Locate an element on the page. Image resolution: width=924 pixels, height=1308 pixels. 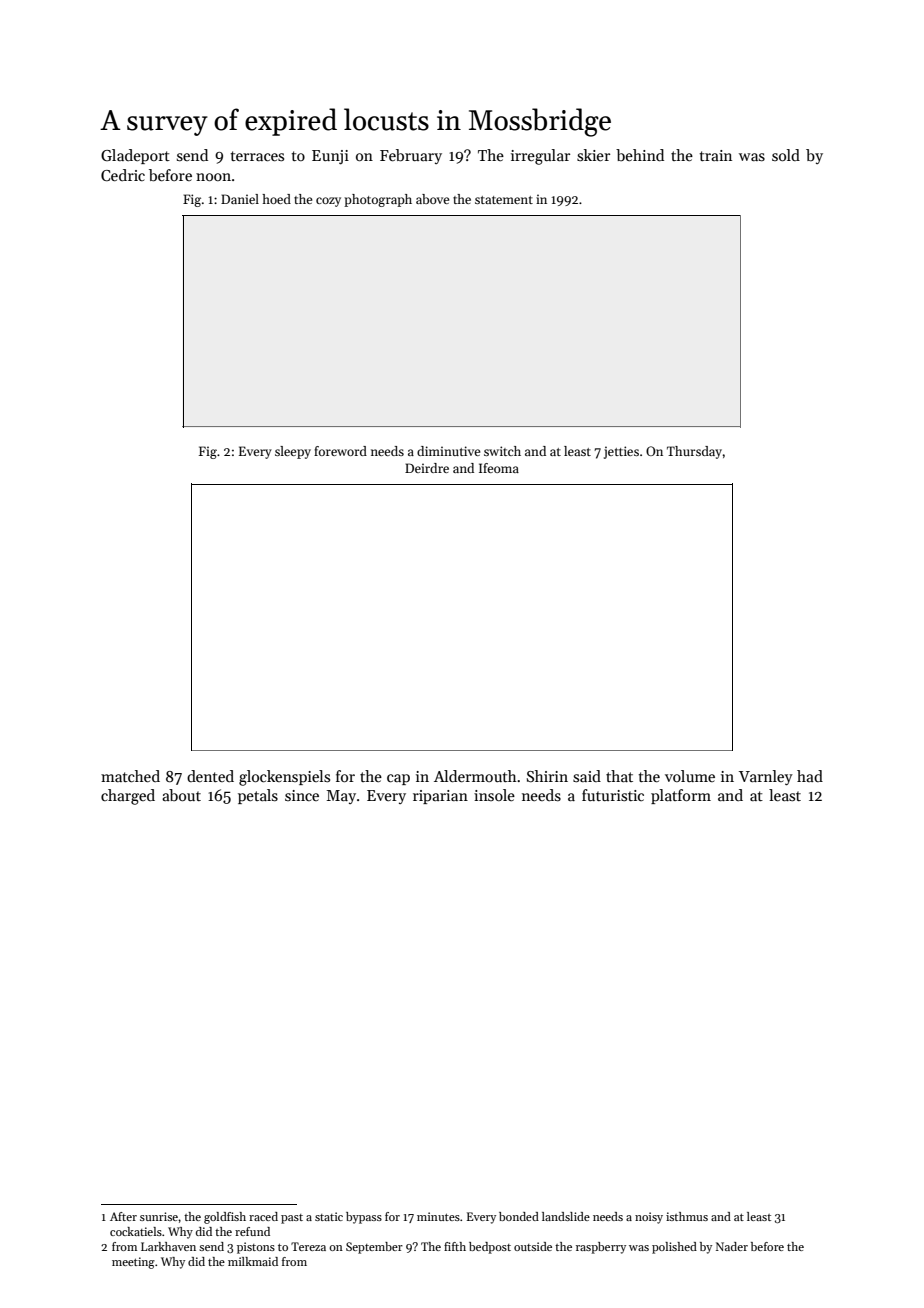
meeting is located at coordinates (133, 1263).
